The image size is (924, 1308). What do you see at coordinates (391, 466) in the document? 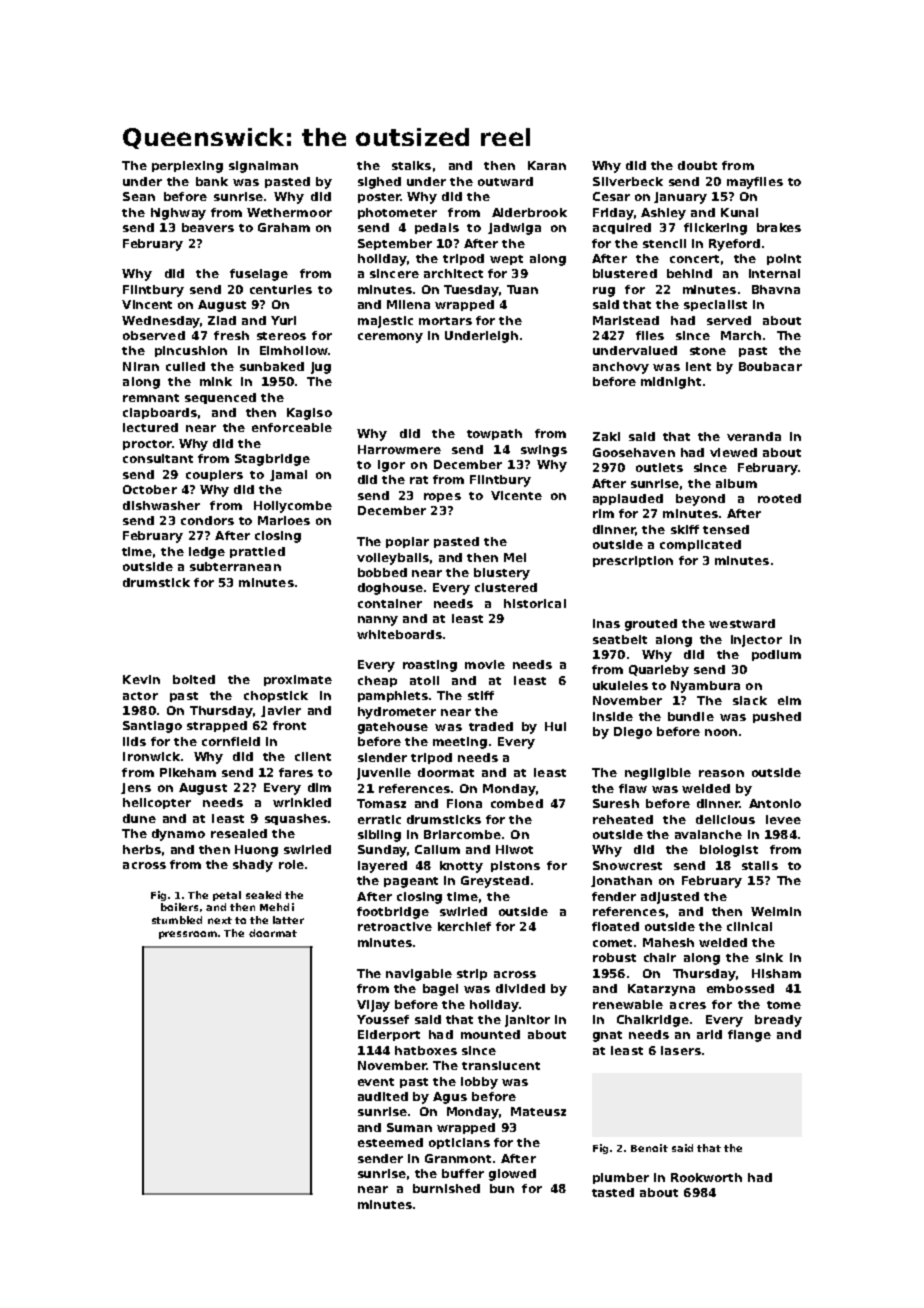
I see `Igor` at bounding box center [391, 466].
